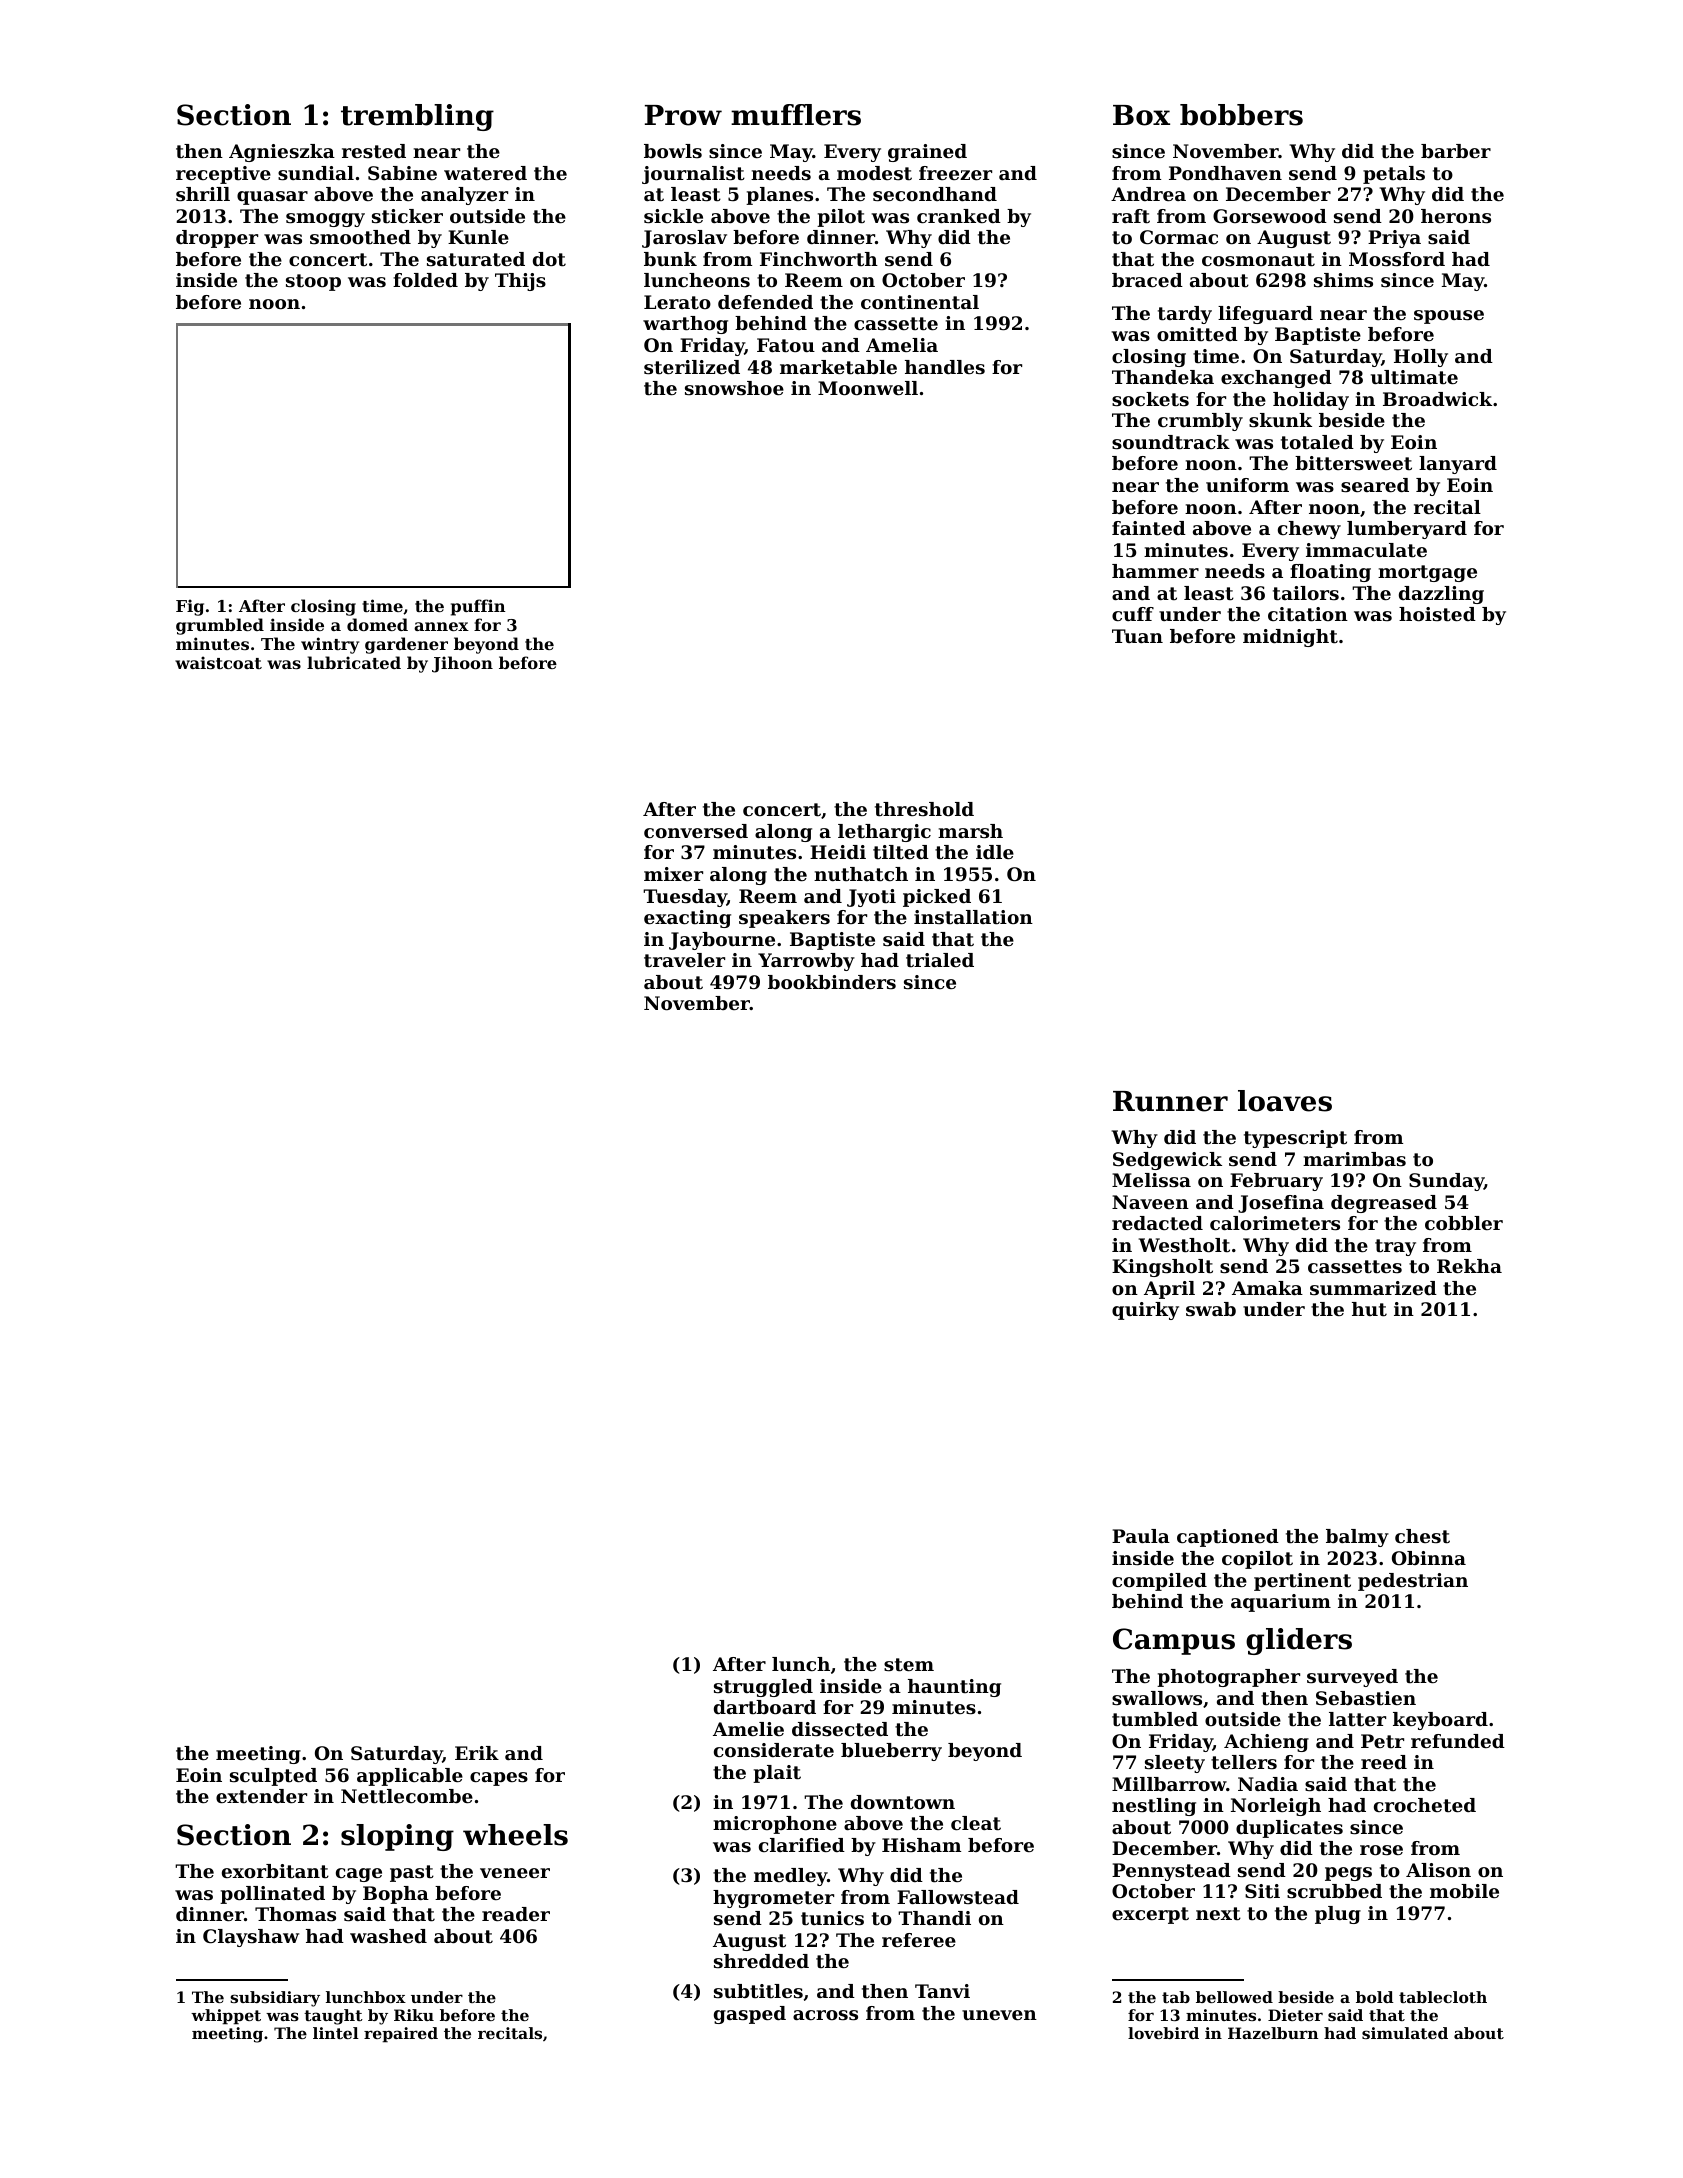  What do you see at coordinates (1369, 1309) in the screenshot?
I see `hut` at bounding box center [1369, 1309].
